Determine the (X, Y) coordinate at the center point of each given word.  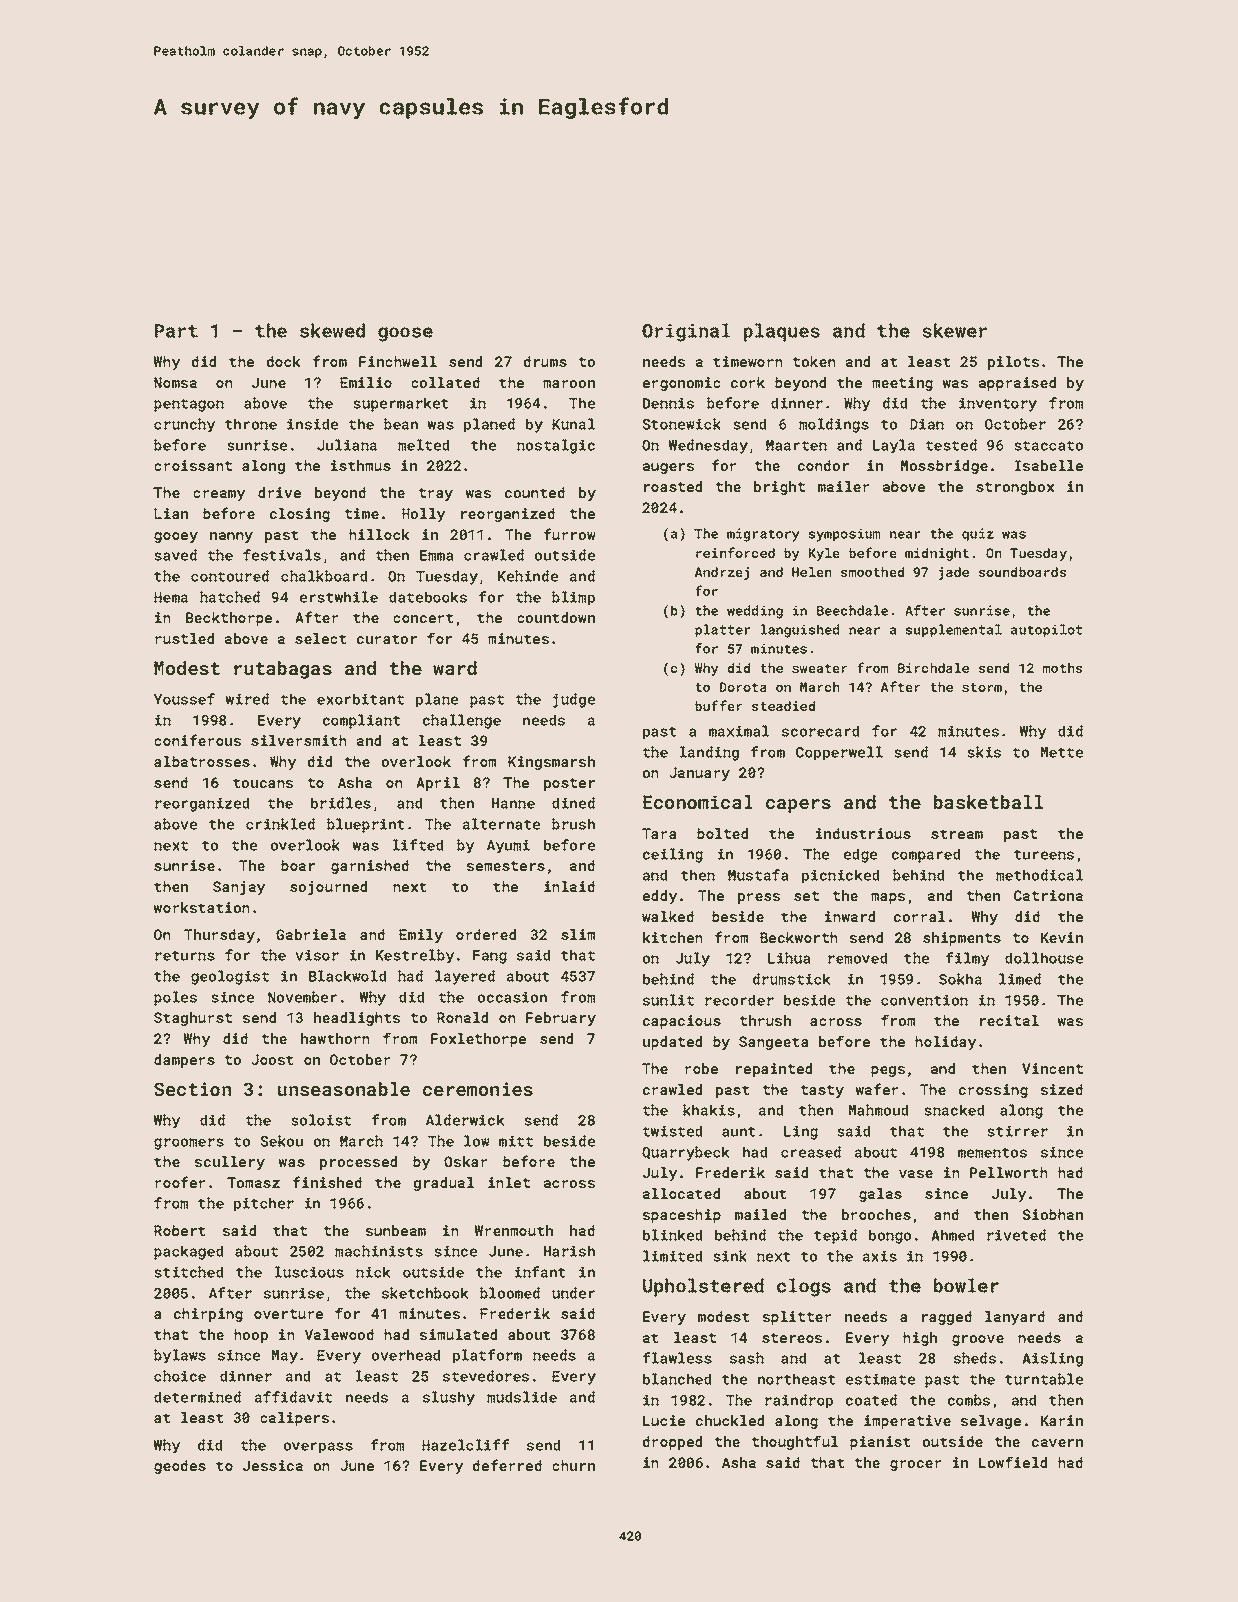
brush (573, 824)
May (285, 1357)
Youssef (184, 699)
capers (798, 806)
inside (312, 424)
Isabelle (1049, 465)
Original (686, 332)
